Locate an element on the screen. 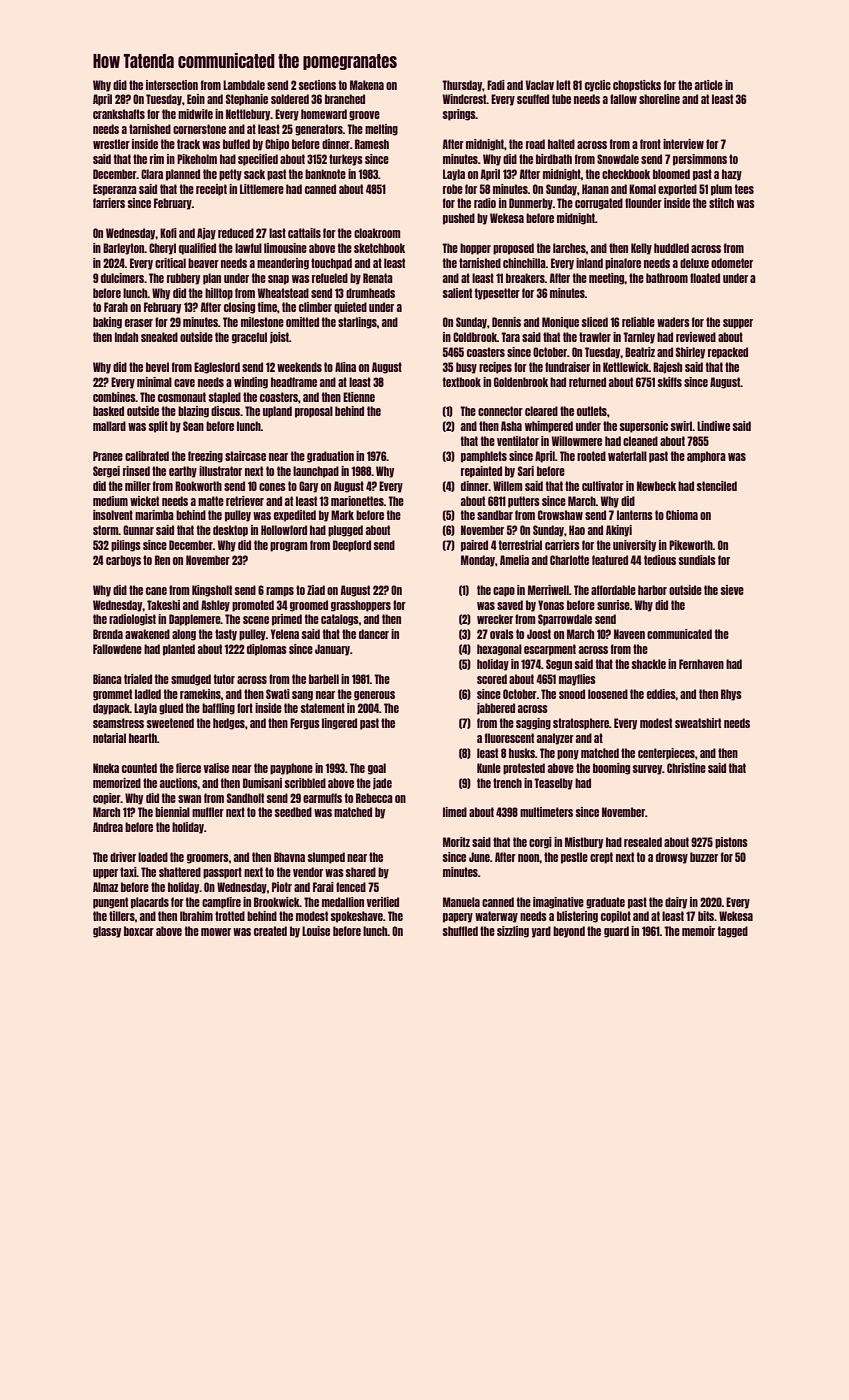 The height and width of the screenshot is (1400, 849). stitch is located at coordinates (721, 203).
